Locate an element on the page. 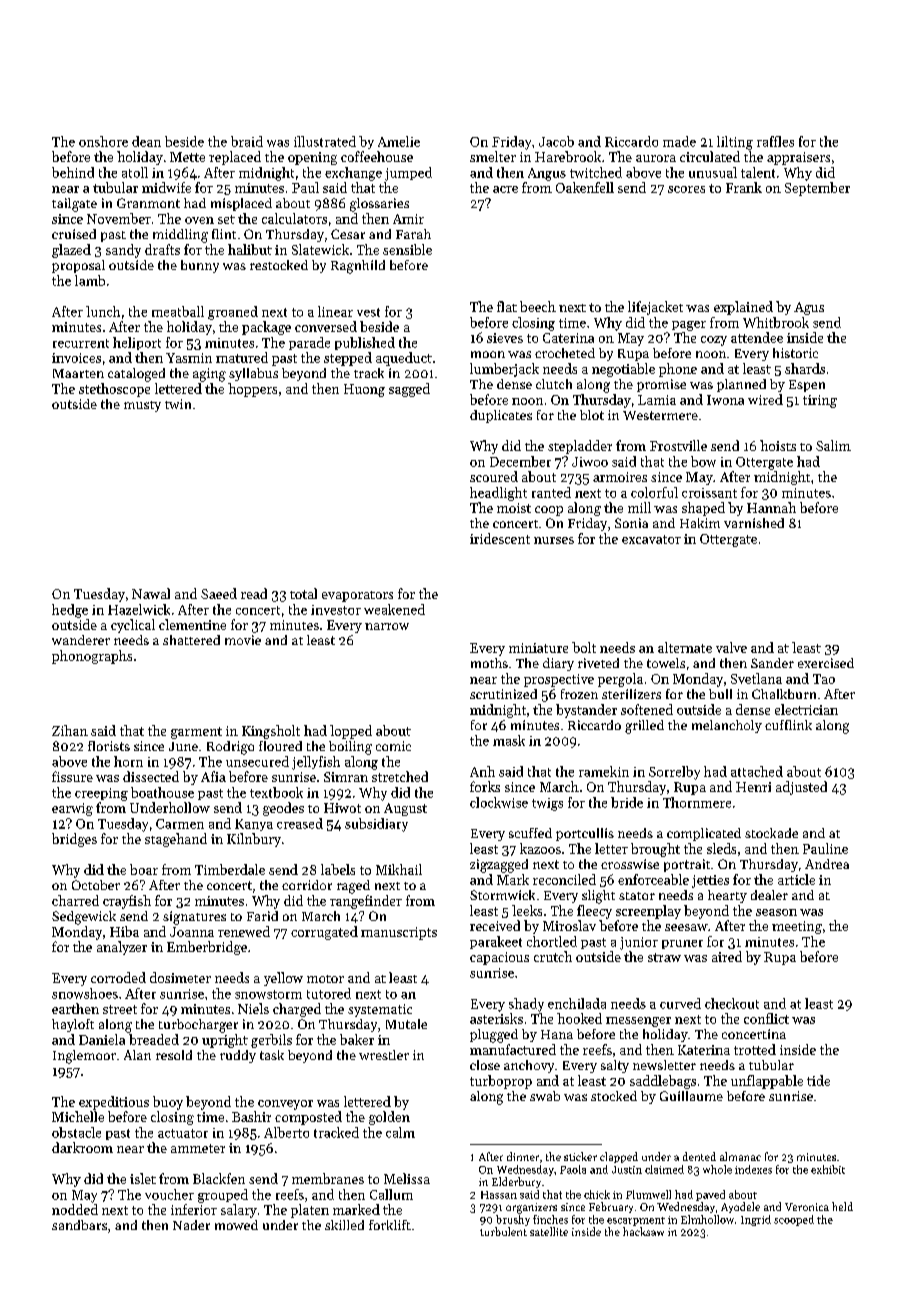 This document has width=908, height=1316. sandbars is located at coordinates (79, 1225).
